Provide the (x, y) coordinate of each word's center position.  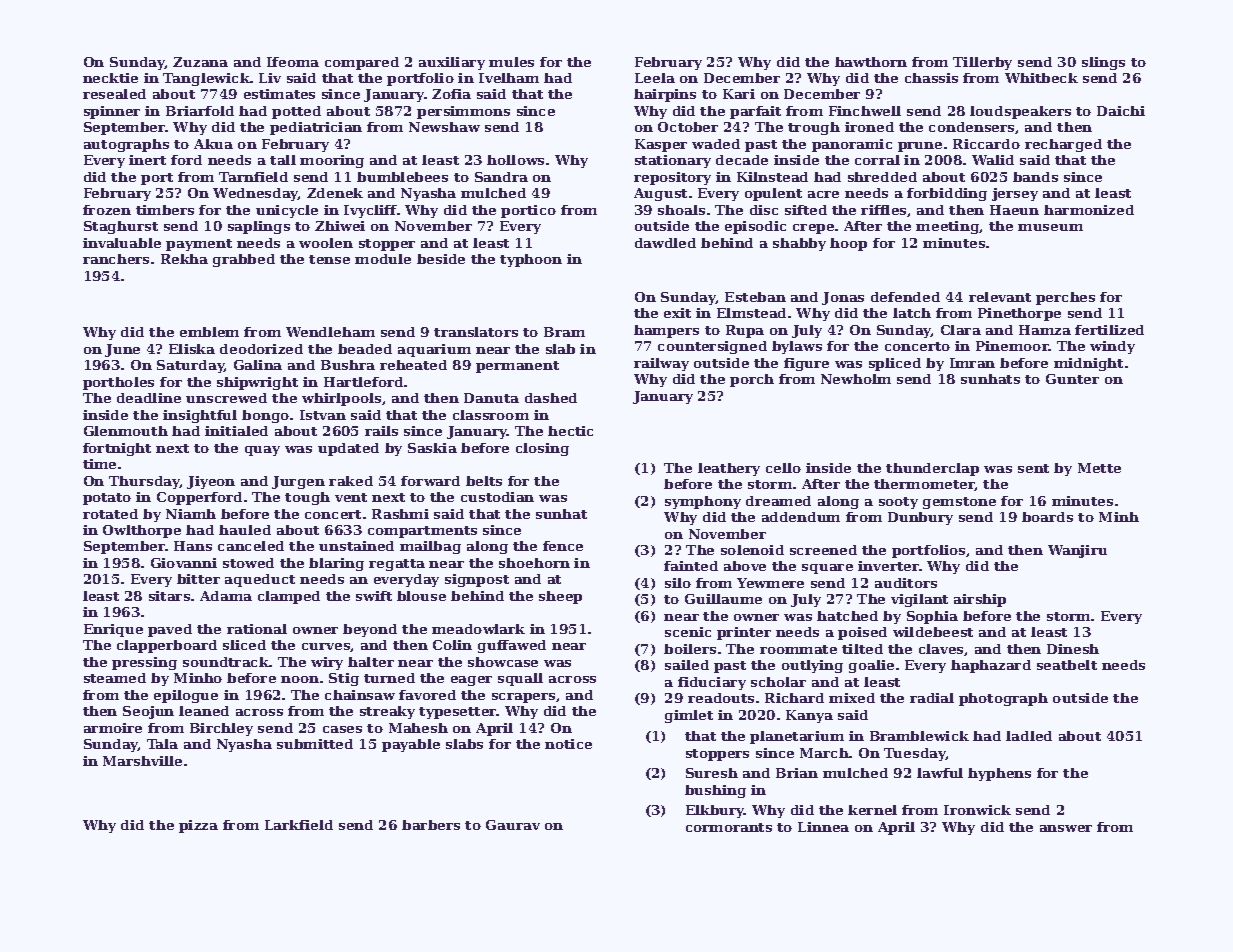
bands (1035, 177)
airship (980, 600)
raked (351, 481)
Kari (739, 94)
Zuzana (200, 62)
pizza (198, 826)
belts (484, 481)
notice (568, 744)
